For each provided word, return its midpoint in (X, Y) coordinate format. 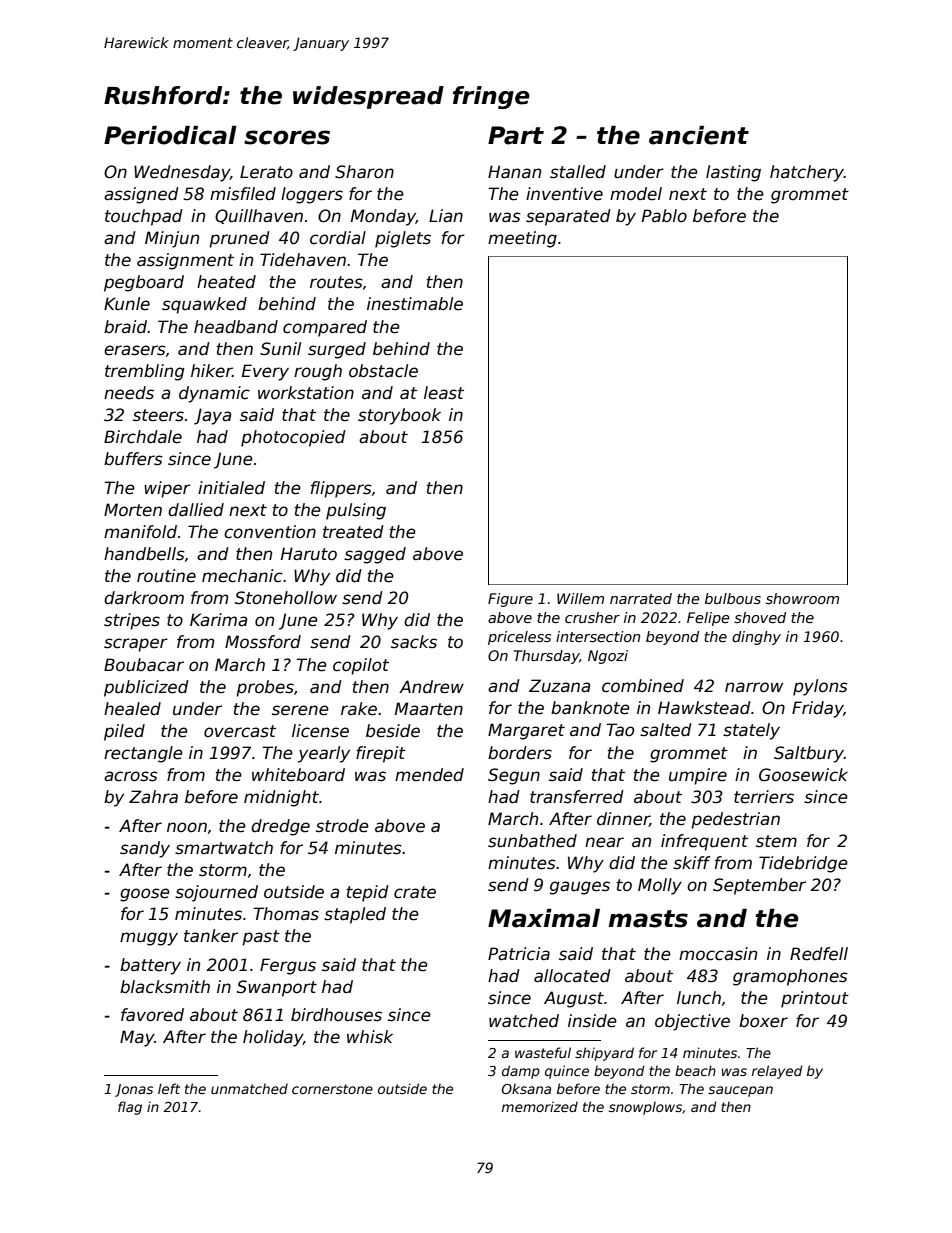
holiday (273, 1038)
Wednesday (182, 173)
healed (132, 709)
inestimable (415, 304)
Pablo (664, 216)
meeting (522, 239)
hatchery (807, 173)
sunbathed (532, 841)
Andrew (431, 687)
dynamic (214, 394)
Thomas (286, 914)
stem (776, 841)
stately (751, 731)
